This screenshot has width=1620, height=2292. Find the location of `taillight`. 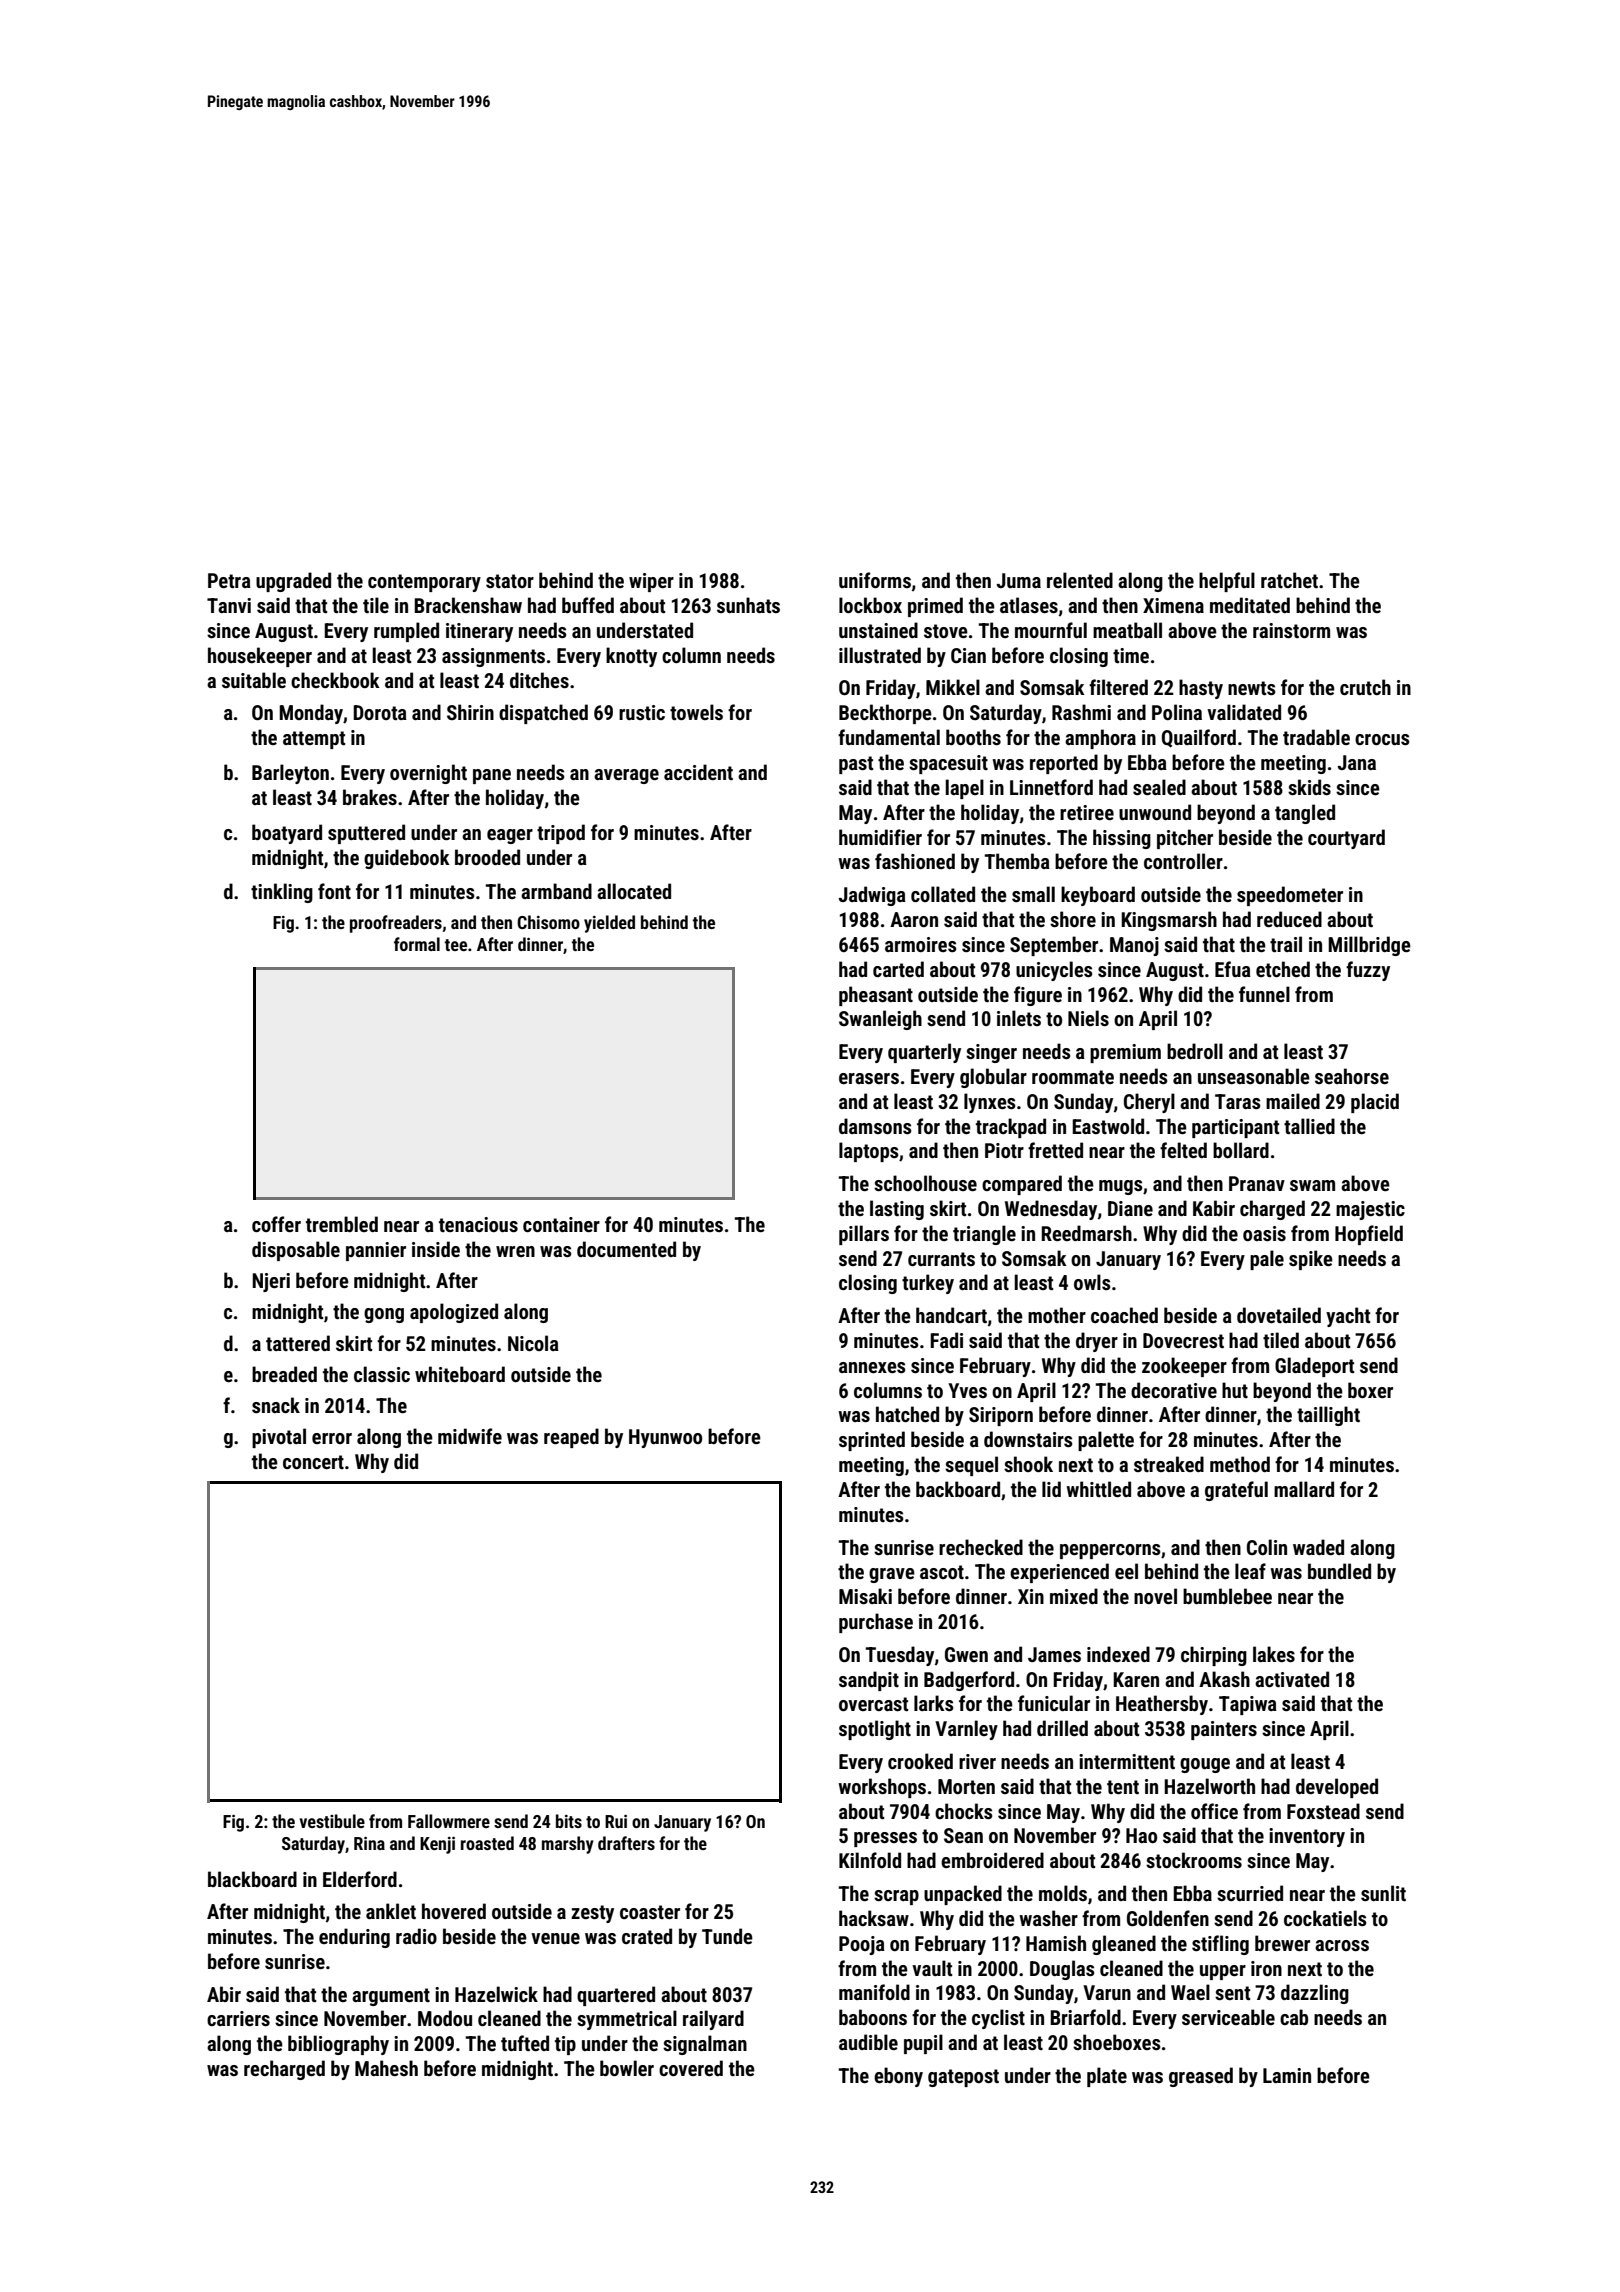

taillight is located at coordinates (1328, 1416).
